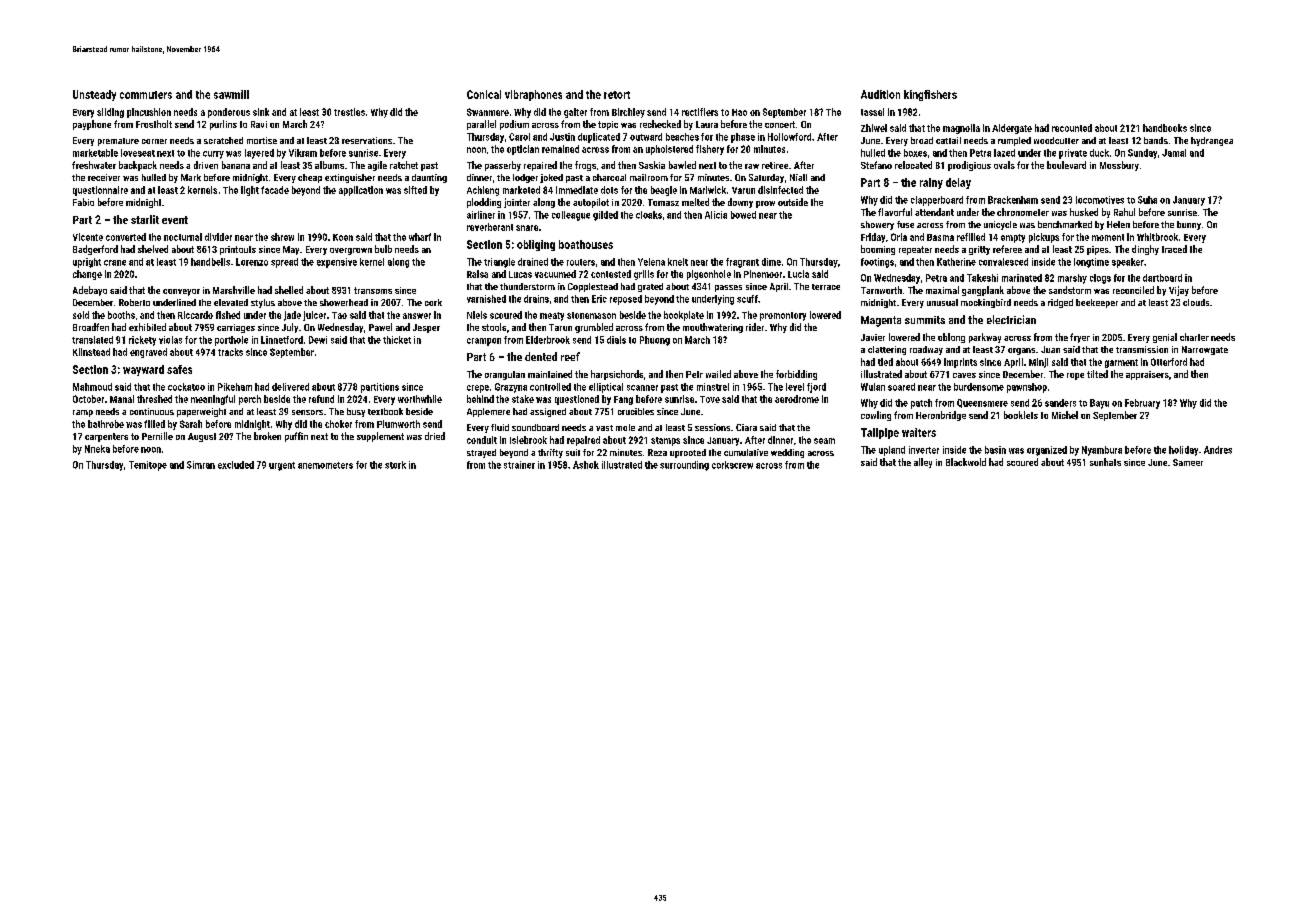 The height and width of the screenshot is (924, 1308). Describe the element at coordinates (223, 125) in the screenshot. I see `purlins` at that location.
